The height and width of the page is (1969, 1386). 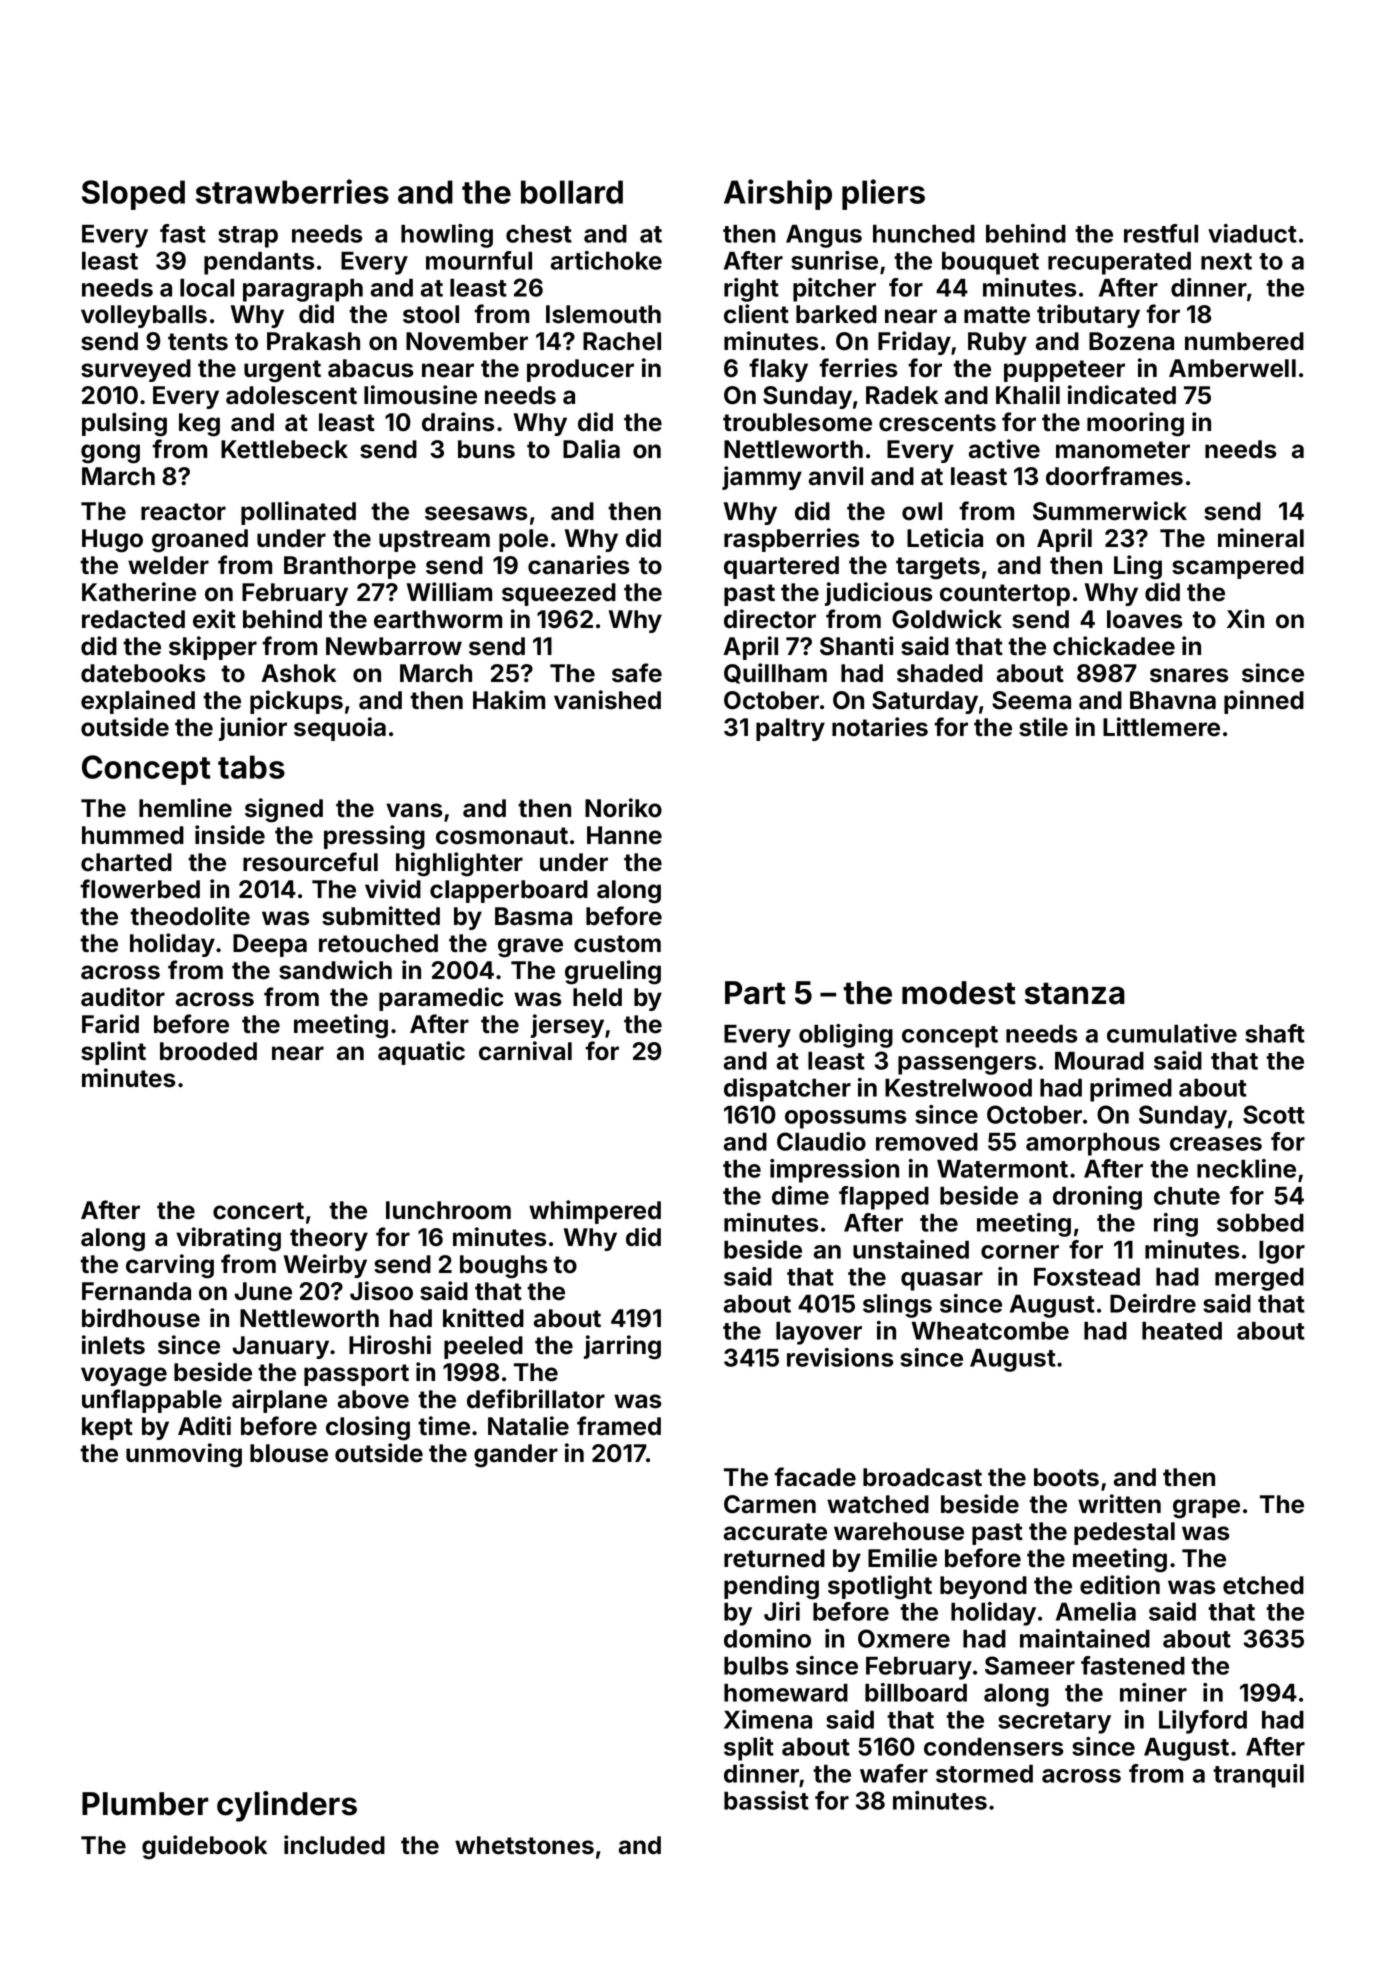 I want to click on crescents, so click(x=937, y=423).
